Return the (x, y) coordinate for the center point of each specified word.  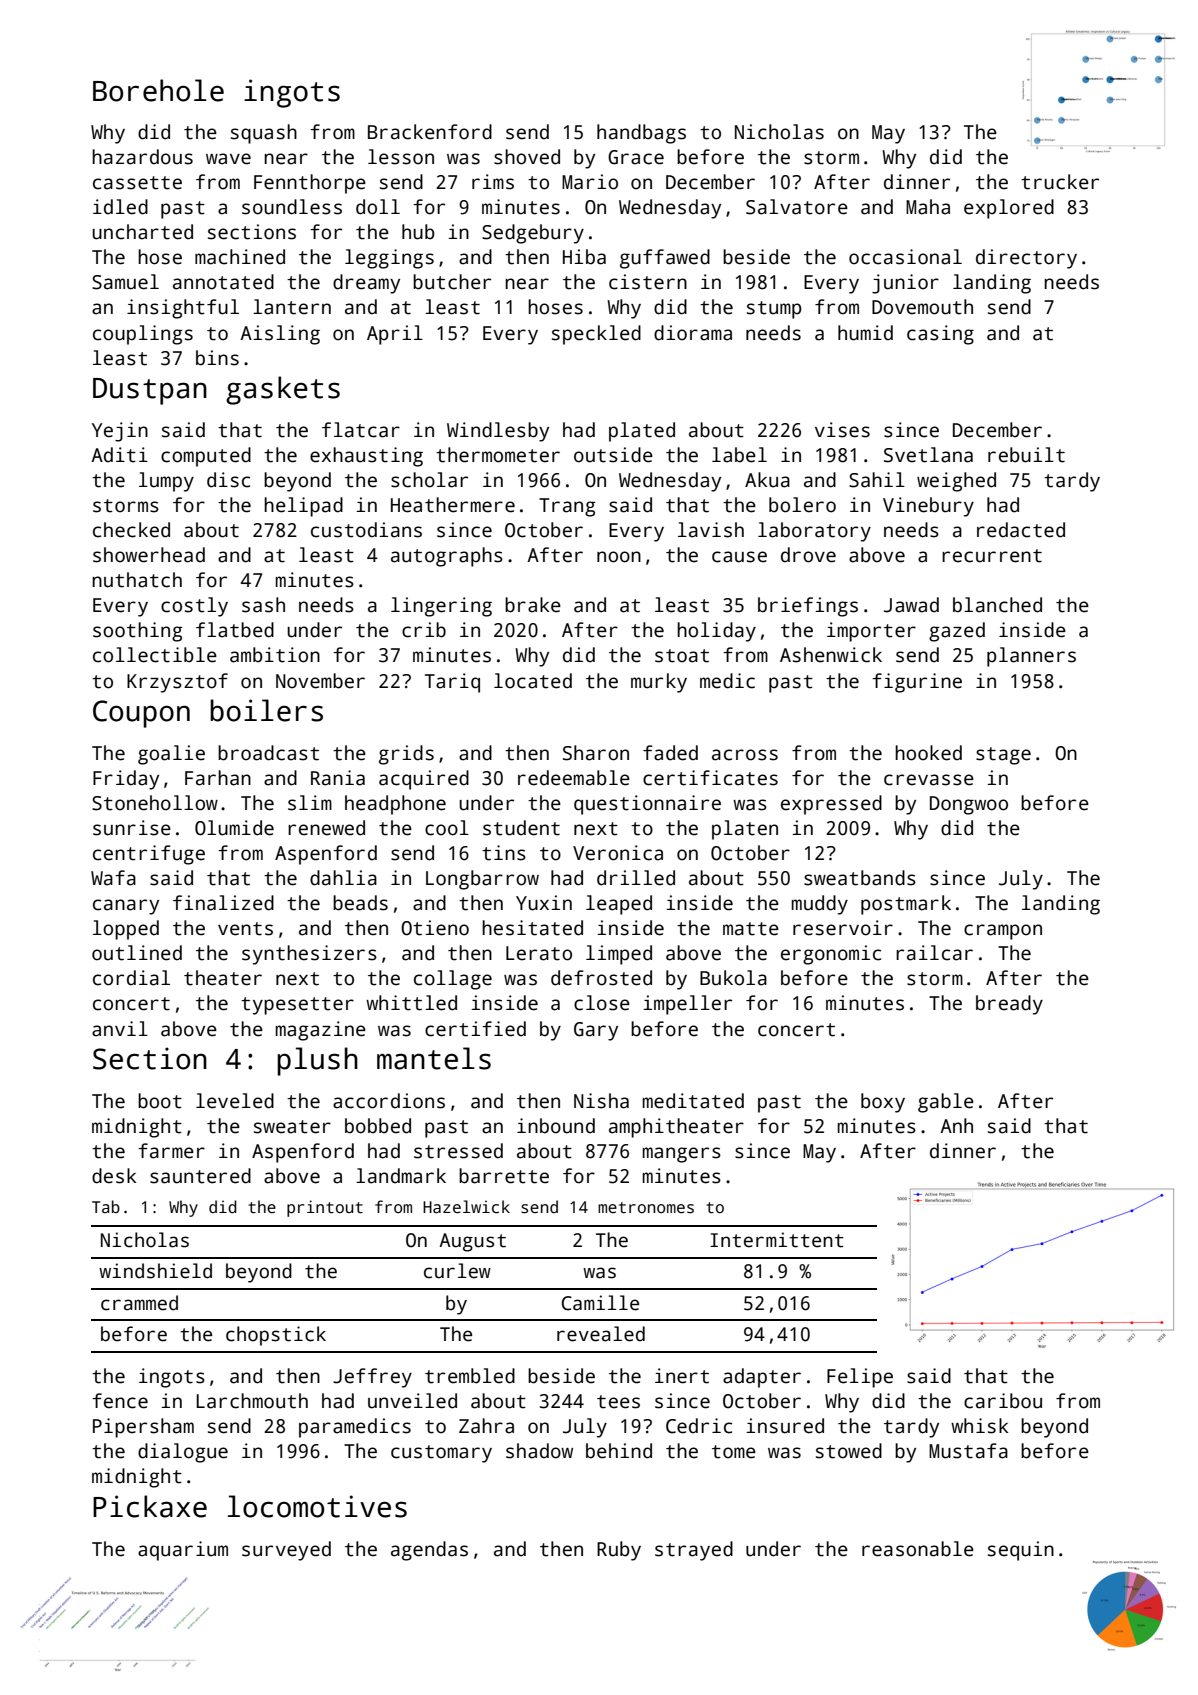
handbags (641, 134)
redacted (1021, 530)
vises (842, 430)
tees (618, 1402)
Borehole (158, 90)
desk (114, 1176)
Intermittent (777, 1240)
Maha (928, 207)
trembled (470, 1376)
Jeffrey (372, 1378)
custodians (366, 530)
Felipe (860, 1378)
